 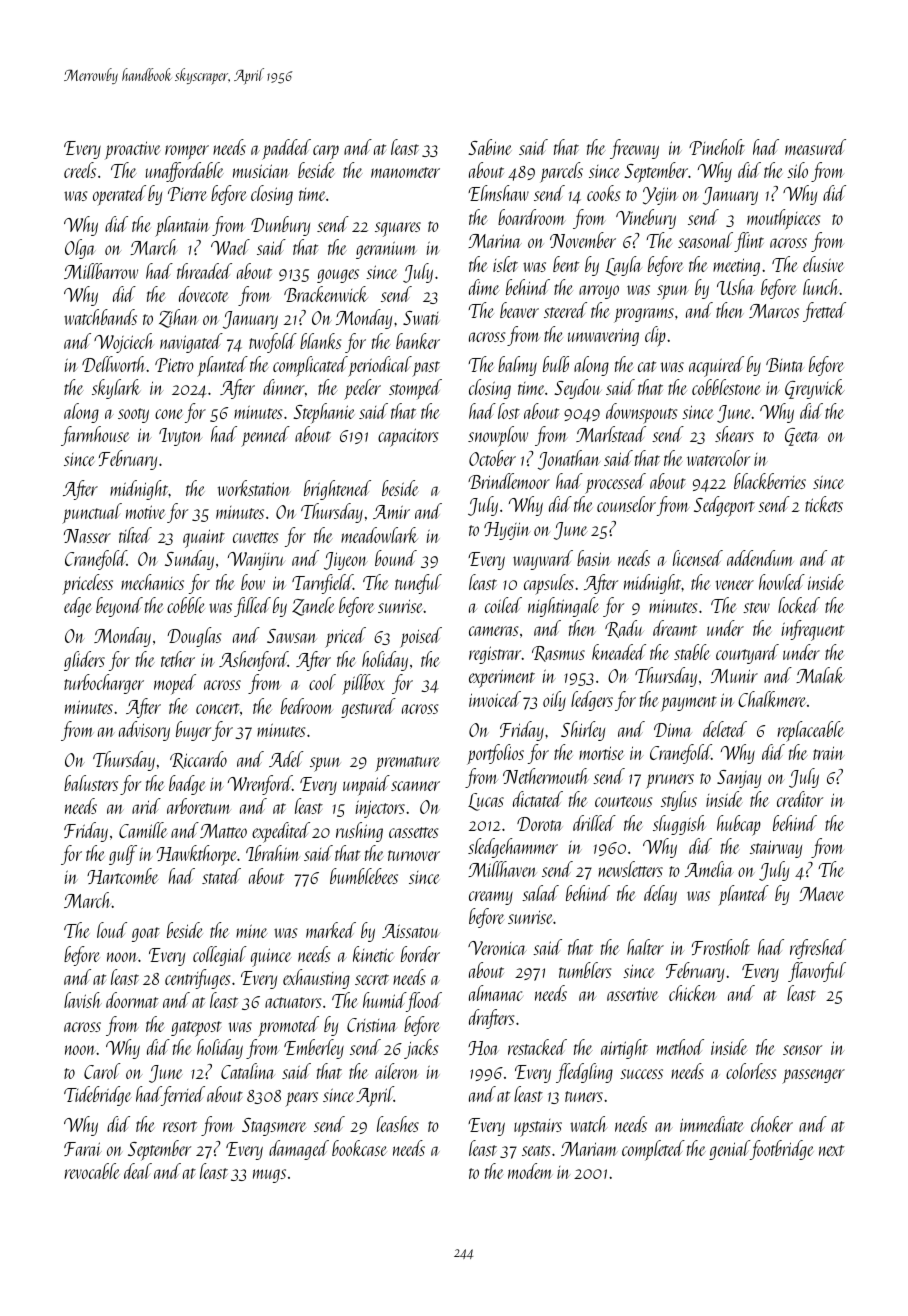 I want to click on Aissatou, so click(x=411, y=931).
